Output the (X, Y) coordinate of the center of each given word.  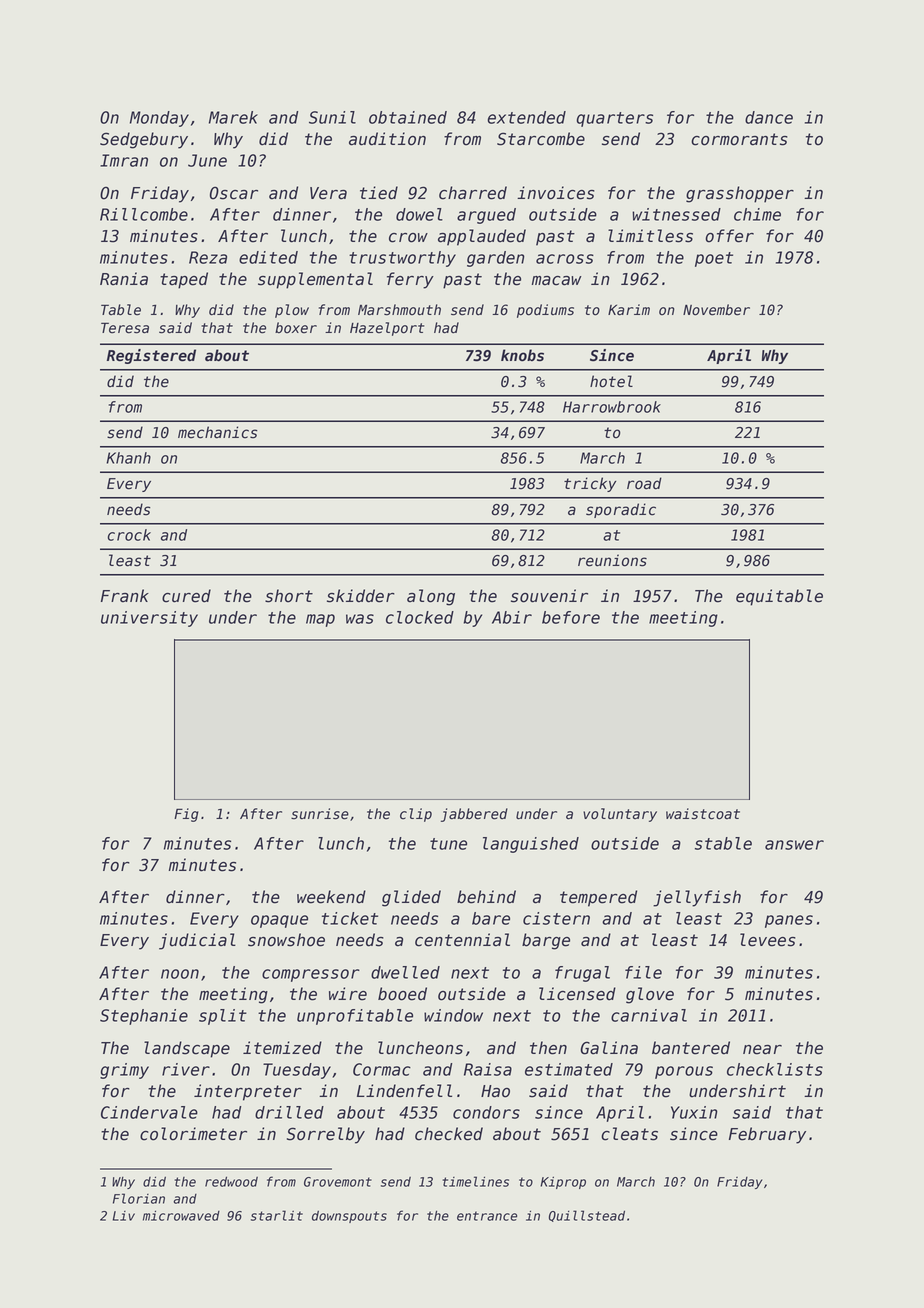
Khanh (128, 458)
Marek (233, 117)
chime (757, 214)
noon (180, 974)
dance (769, 117)
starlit (277, 1215)
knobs (522, 355)
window (453, 1015)
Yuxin (694, 1112)
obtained (408, 117)
